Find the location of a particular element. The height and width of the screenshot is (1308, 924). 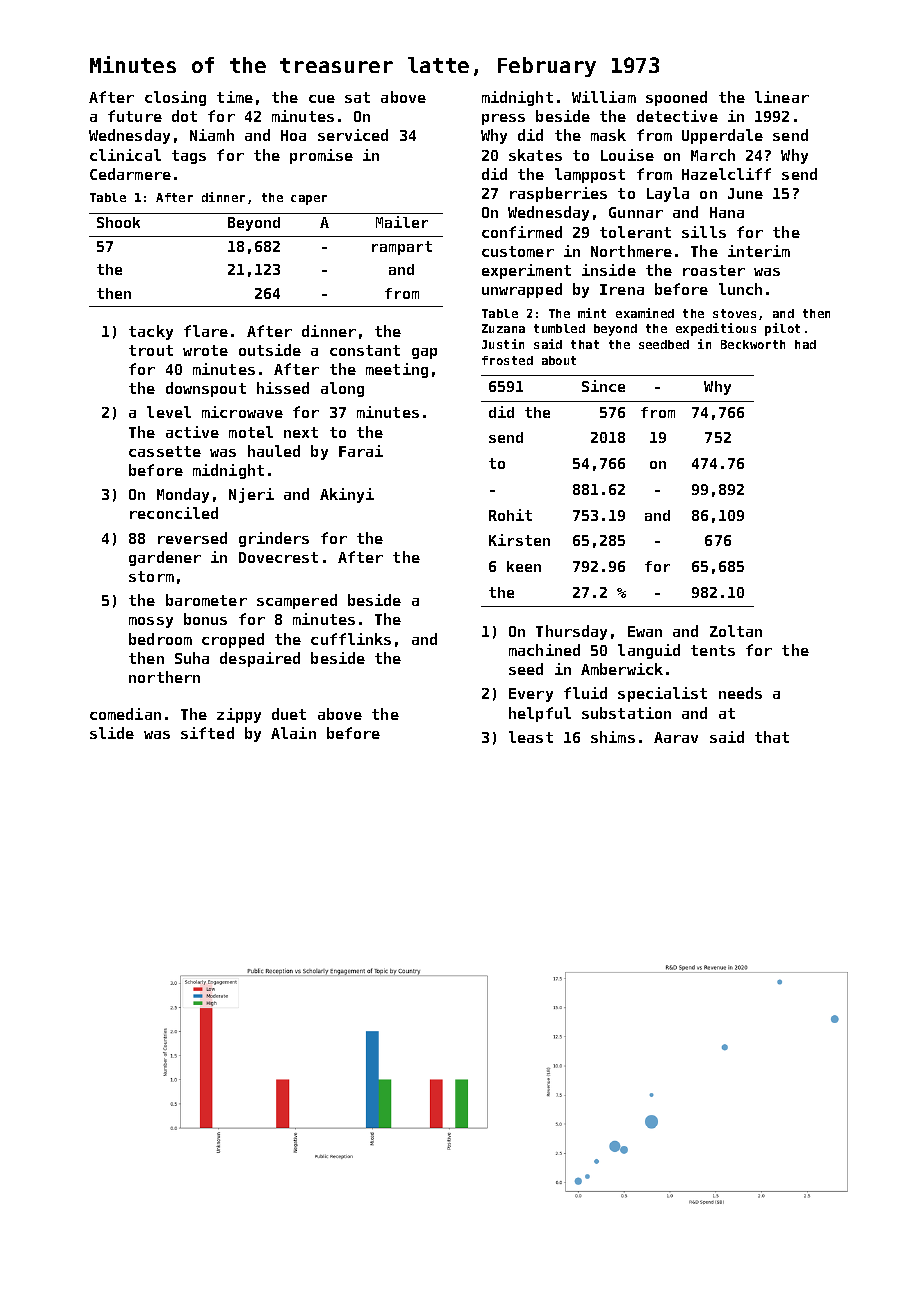

Mailer is located at coordinates (402, 222).
